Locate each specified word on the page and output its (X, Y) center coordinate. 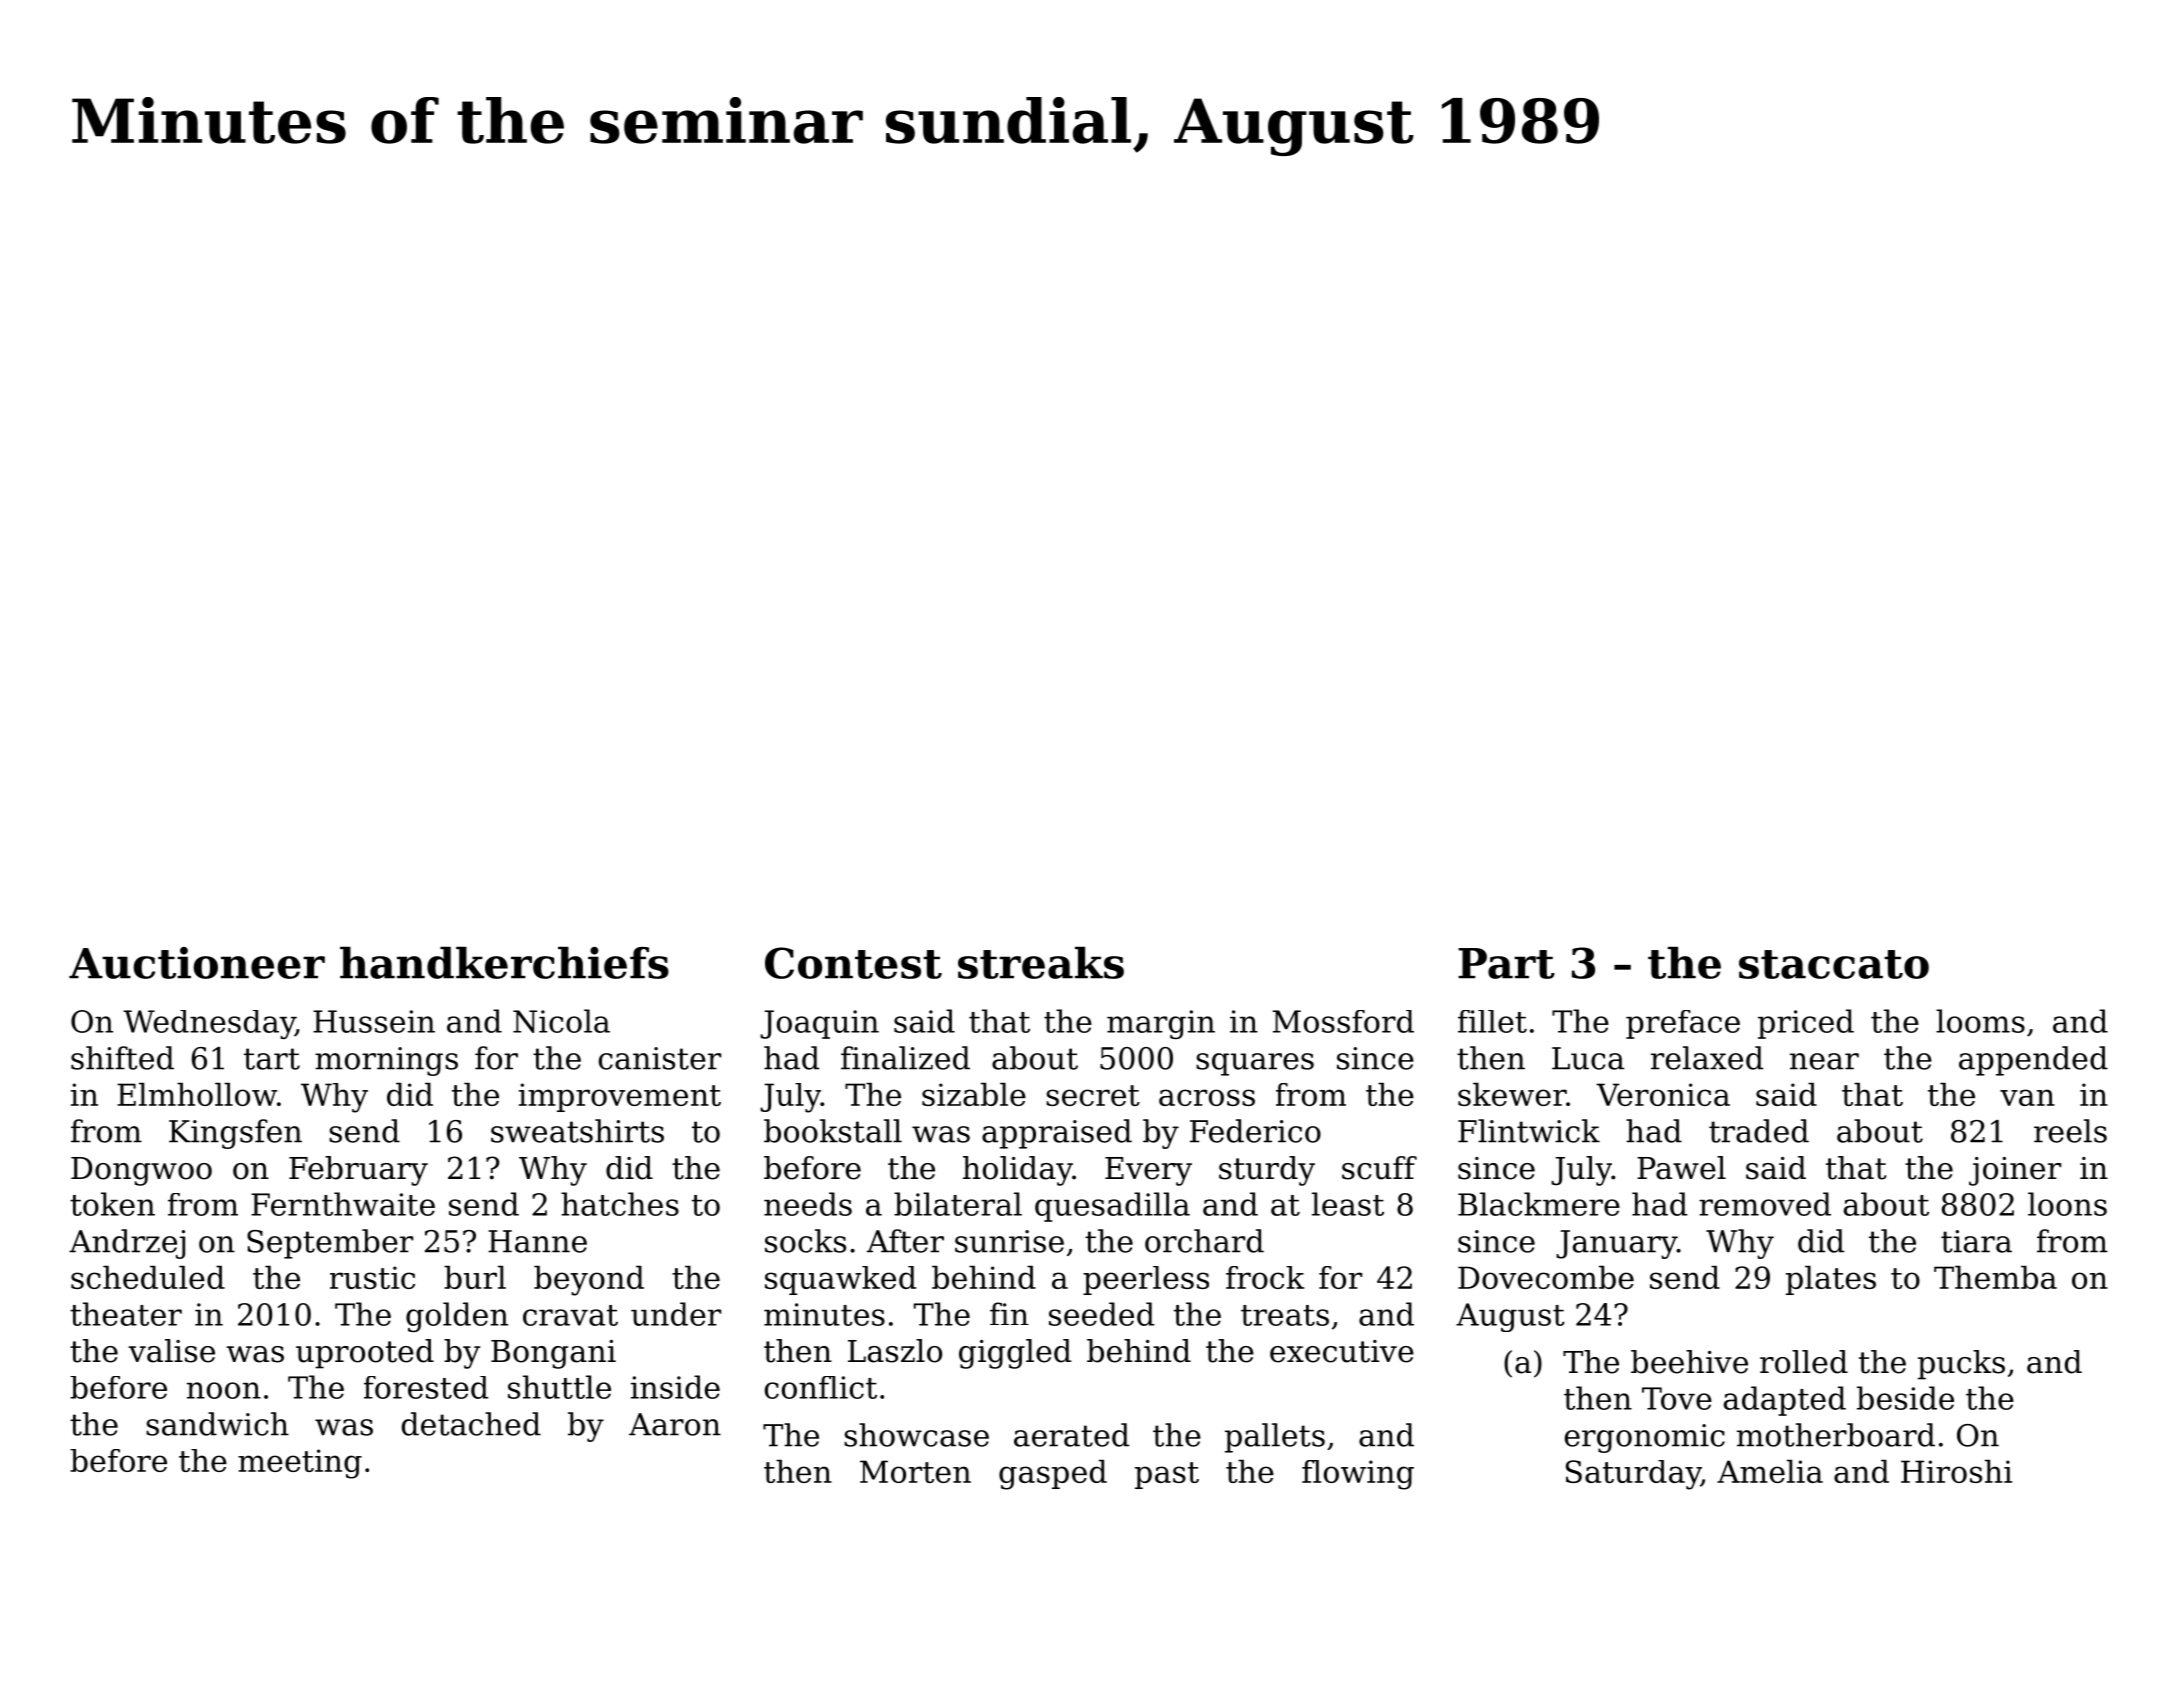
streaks (1041, 963)
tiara (1976, 1241)
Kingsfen (235, 1134)
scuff (1379, 1168)
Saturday (1633, 1475)
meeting (300, 1464)
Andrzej (127, 1244)
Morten (915, 1471)
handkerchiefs (504, 963)
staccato (1834, 964)
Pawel (1681, 1168)
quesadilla (1112, 1207)
